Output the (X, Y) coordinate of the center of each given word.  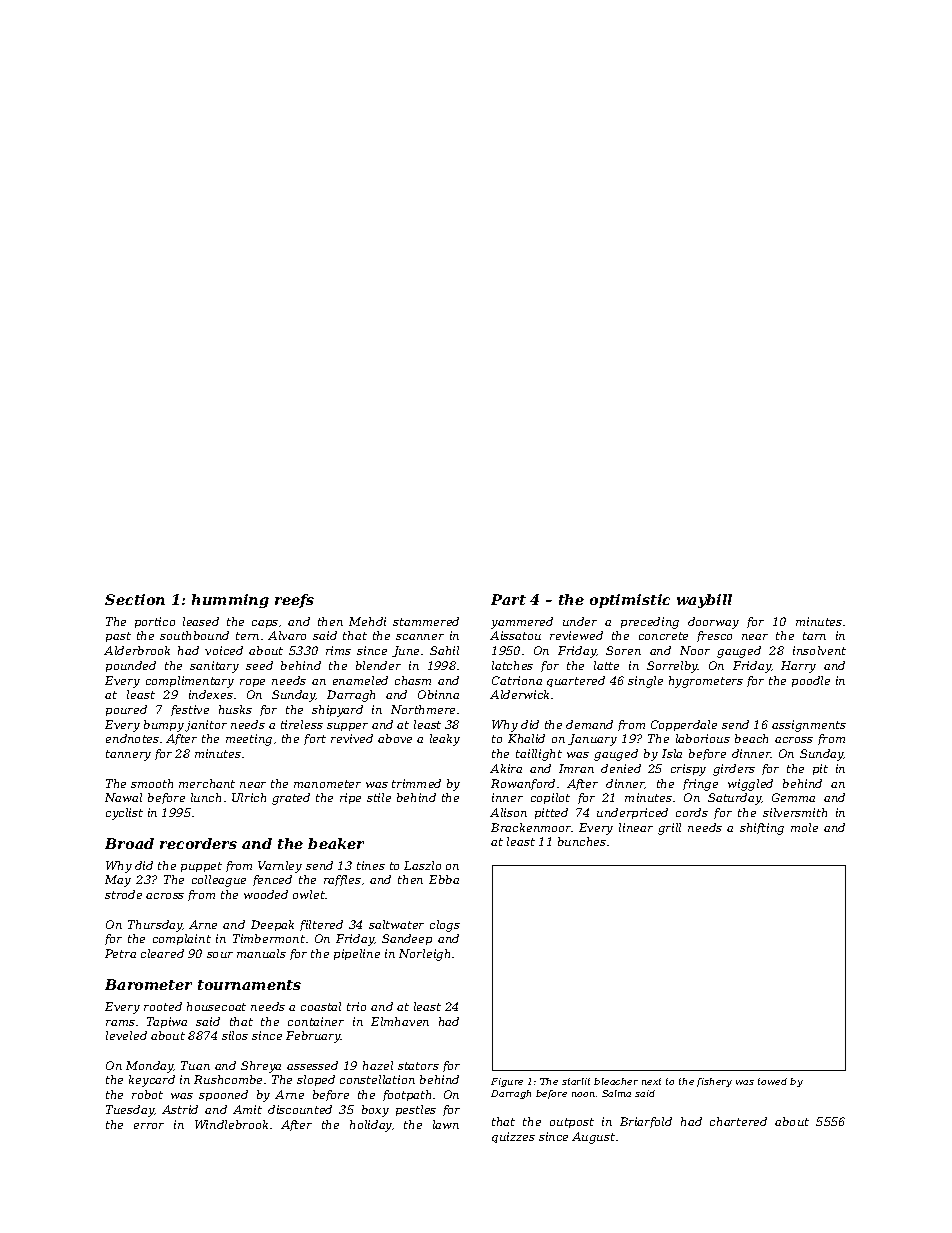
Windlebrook (231, 1124)
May (118, 881)
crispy (688, 770)
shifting (762, 829)
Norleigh (424, 955)
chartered (738, 1121)
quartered (576, 681)
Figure (507, 1082)
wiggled (750, 785)
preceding (650, 623)
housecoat (216, 1006)
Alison (508, 812)
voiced (224, 650)
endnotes (132, 738)
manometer (327, 784)
